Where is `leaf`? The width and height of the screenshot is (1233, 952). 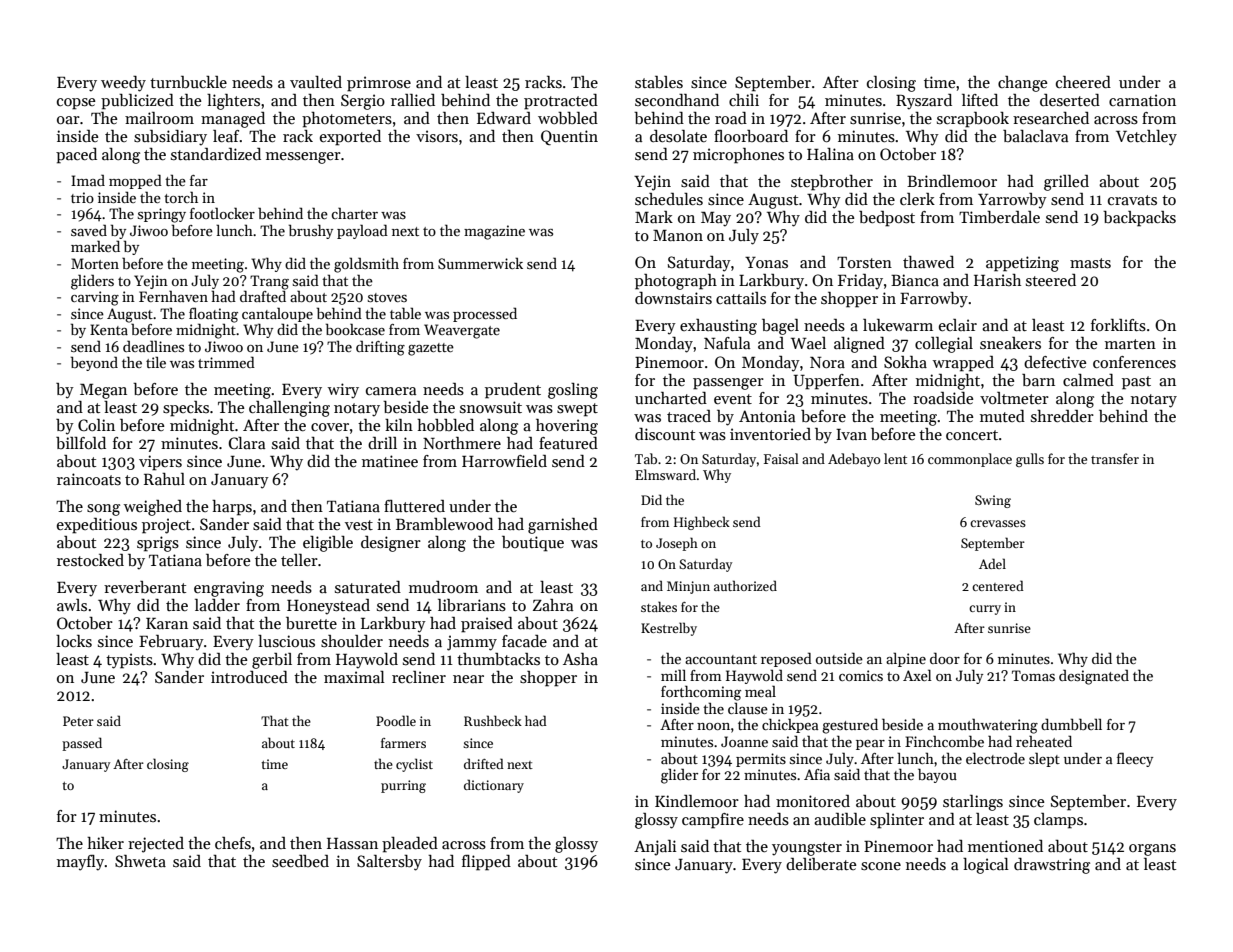 leaf is located at coordinates (226, 136).
